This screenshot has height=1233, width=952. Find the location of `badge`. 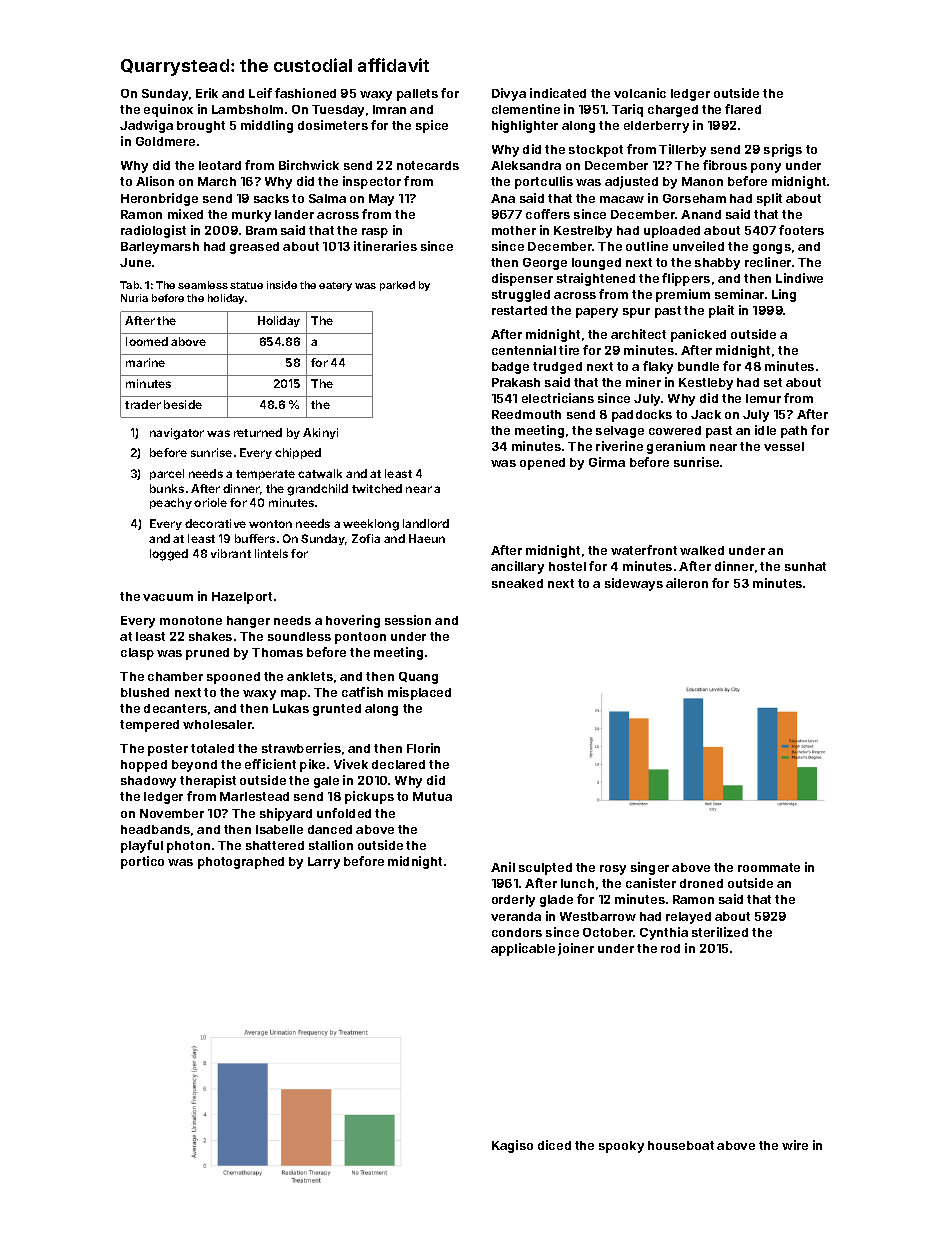

badge is located at coordinates (510, 368).
